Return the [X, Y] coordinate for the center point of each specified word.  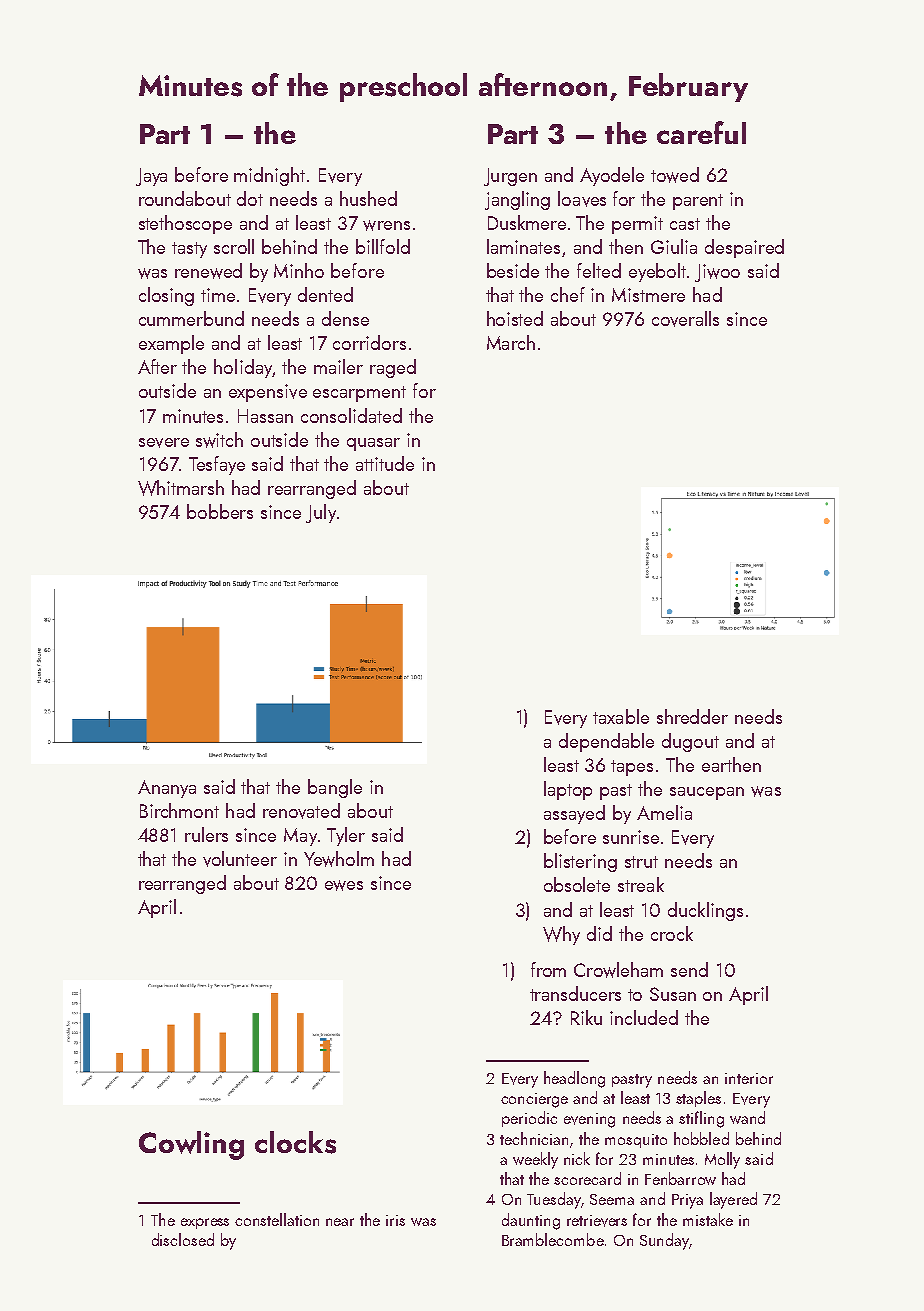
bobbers [220, 511]
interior [749, 1078]
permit [637, 225]
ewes [344, 885]
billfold [383, 246]
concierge [534, 1100]
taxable [621, 716]
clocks [295, 1142]
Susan [673, 994]
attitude [385, 463]
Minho [299, 270]
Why [561, 935]
